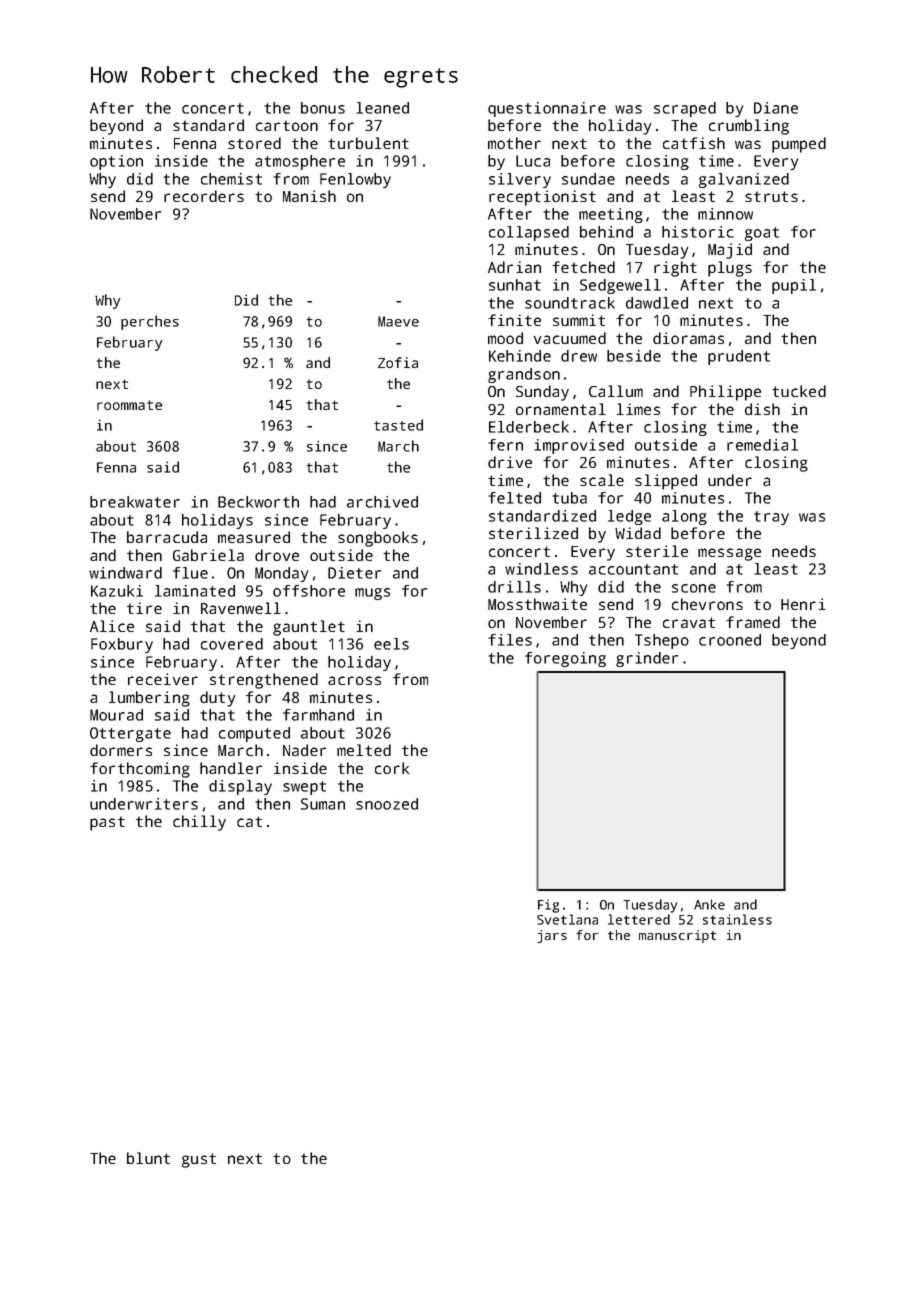  Describe the element at coordinates (547, 109) in the screenshot. I see `questionnaire` at that location.
